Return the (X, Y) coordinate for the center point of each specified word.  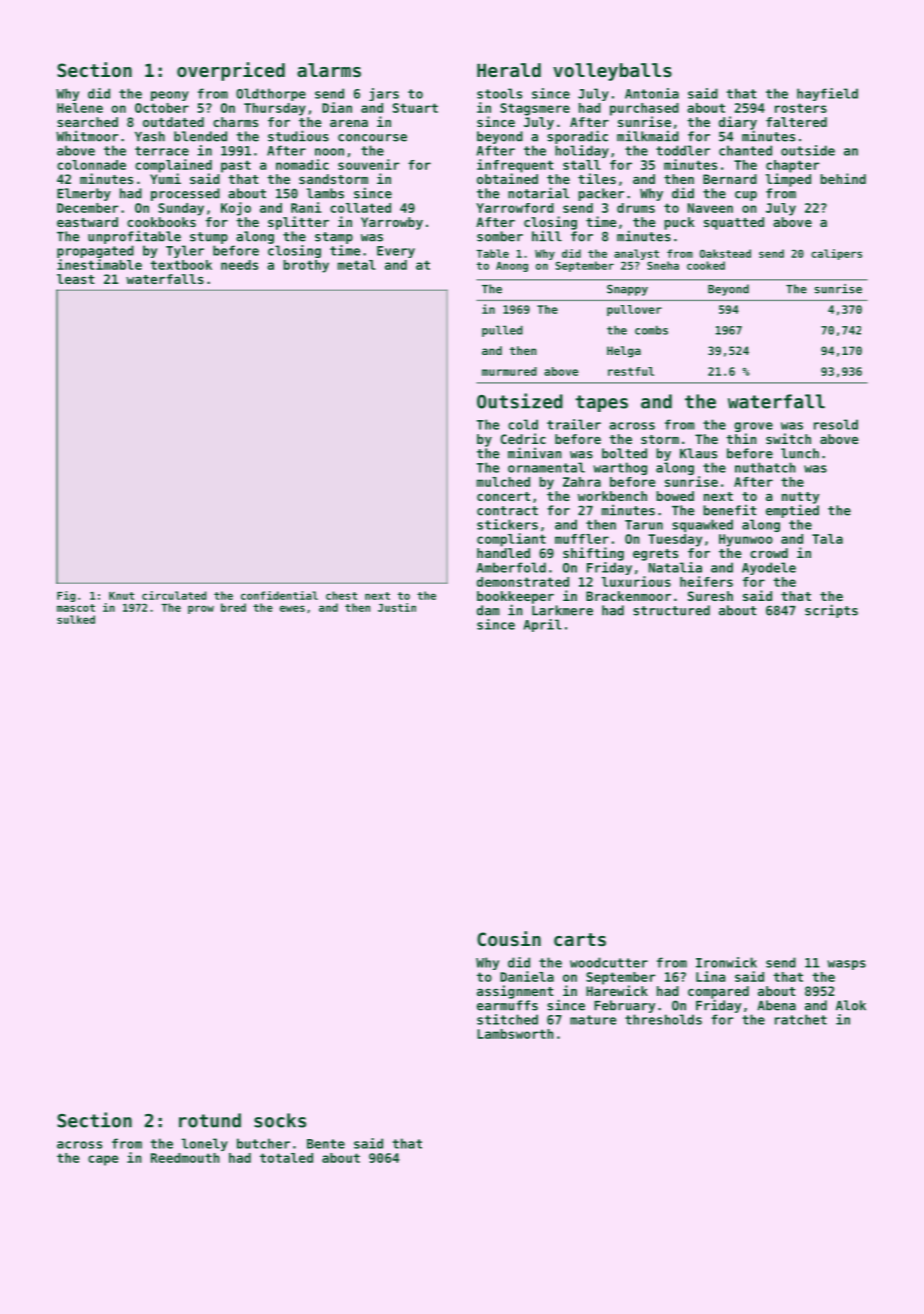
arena (349, 123)
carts (580, 939)
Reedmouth (185, 1158)
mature (593, 1020)
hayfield (827, 94)
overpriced (231, 71)
